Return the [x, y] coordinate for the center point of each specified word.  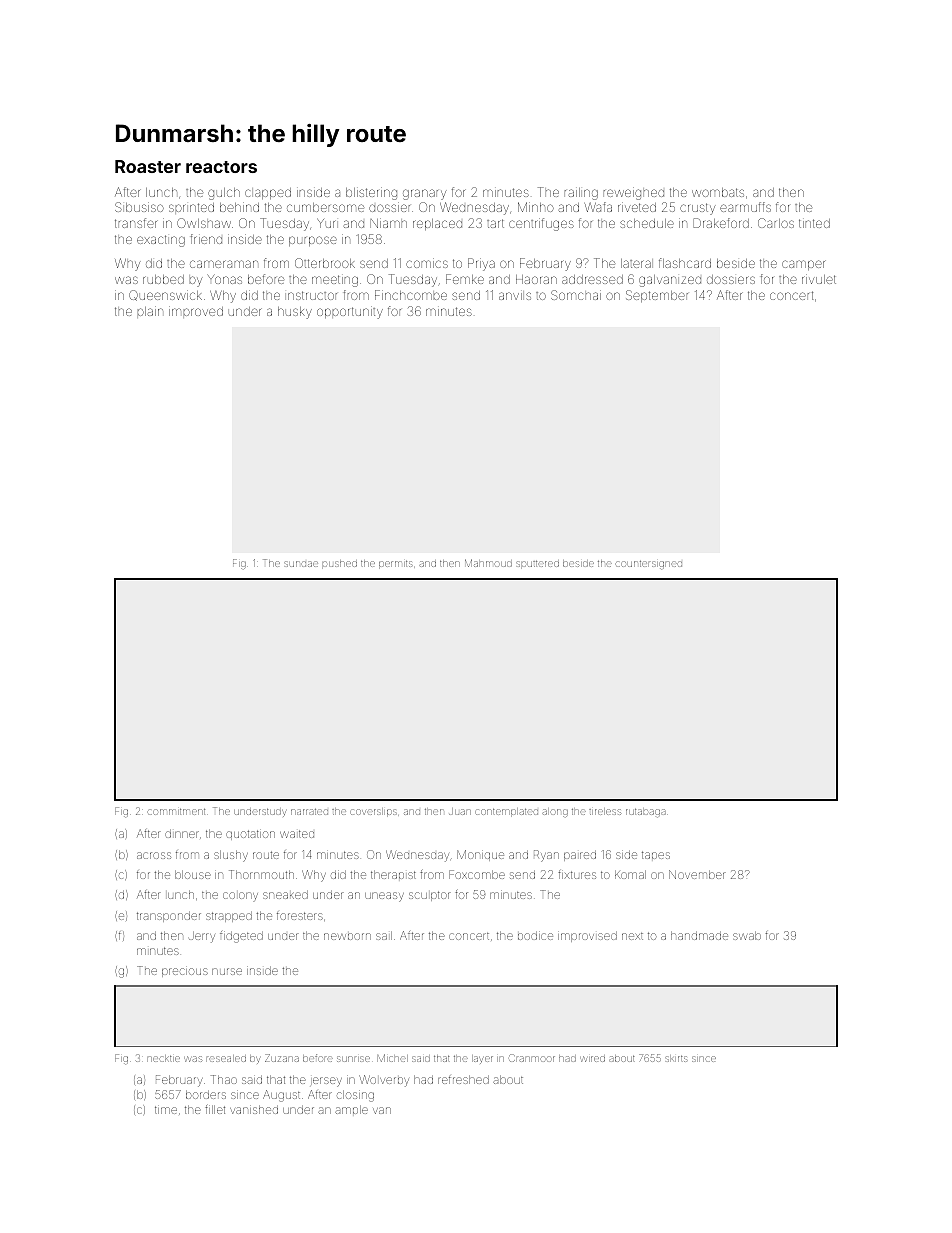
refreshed [463, 1080]
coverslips [373, 812]
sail [384, 936]
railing [581, 194]
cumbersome [325, 207]
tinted [814, 223]
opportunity [350, 312]
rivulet [819, 279]
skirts [676, 1059]
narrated [309, 812]
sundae [301, 564]
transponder [169, 917]
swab [747, 936]
